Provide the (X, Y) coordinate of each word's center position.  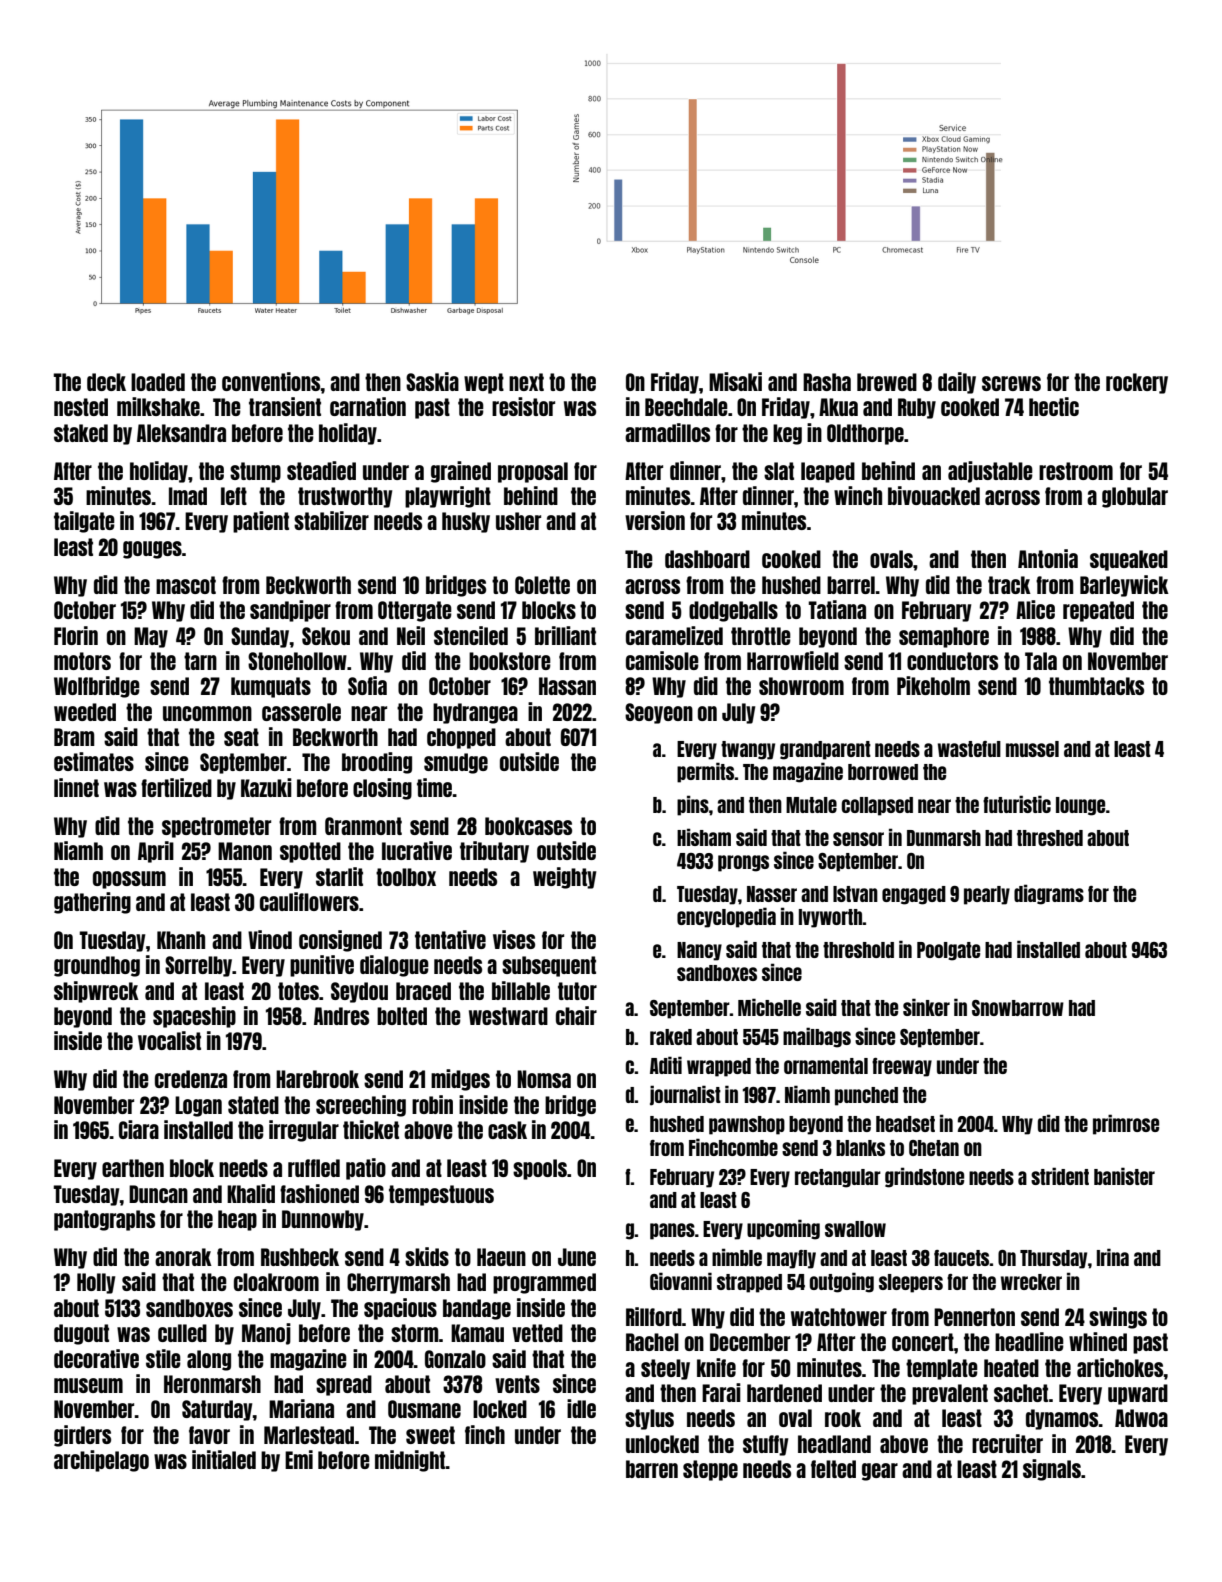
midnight (410, 1461)
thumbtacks (1096, 686)
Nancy (699, 951)
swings (1118, 1318)
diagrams (1049, 894)
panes (672, 1231)
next (526, 382)
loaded (158, 382)
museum (88, 1385)
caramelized (674, 635)
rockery (1137, 383)
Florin (76, 635)
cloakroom (276, 1282)
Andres (341, 1016)
